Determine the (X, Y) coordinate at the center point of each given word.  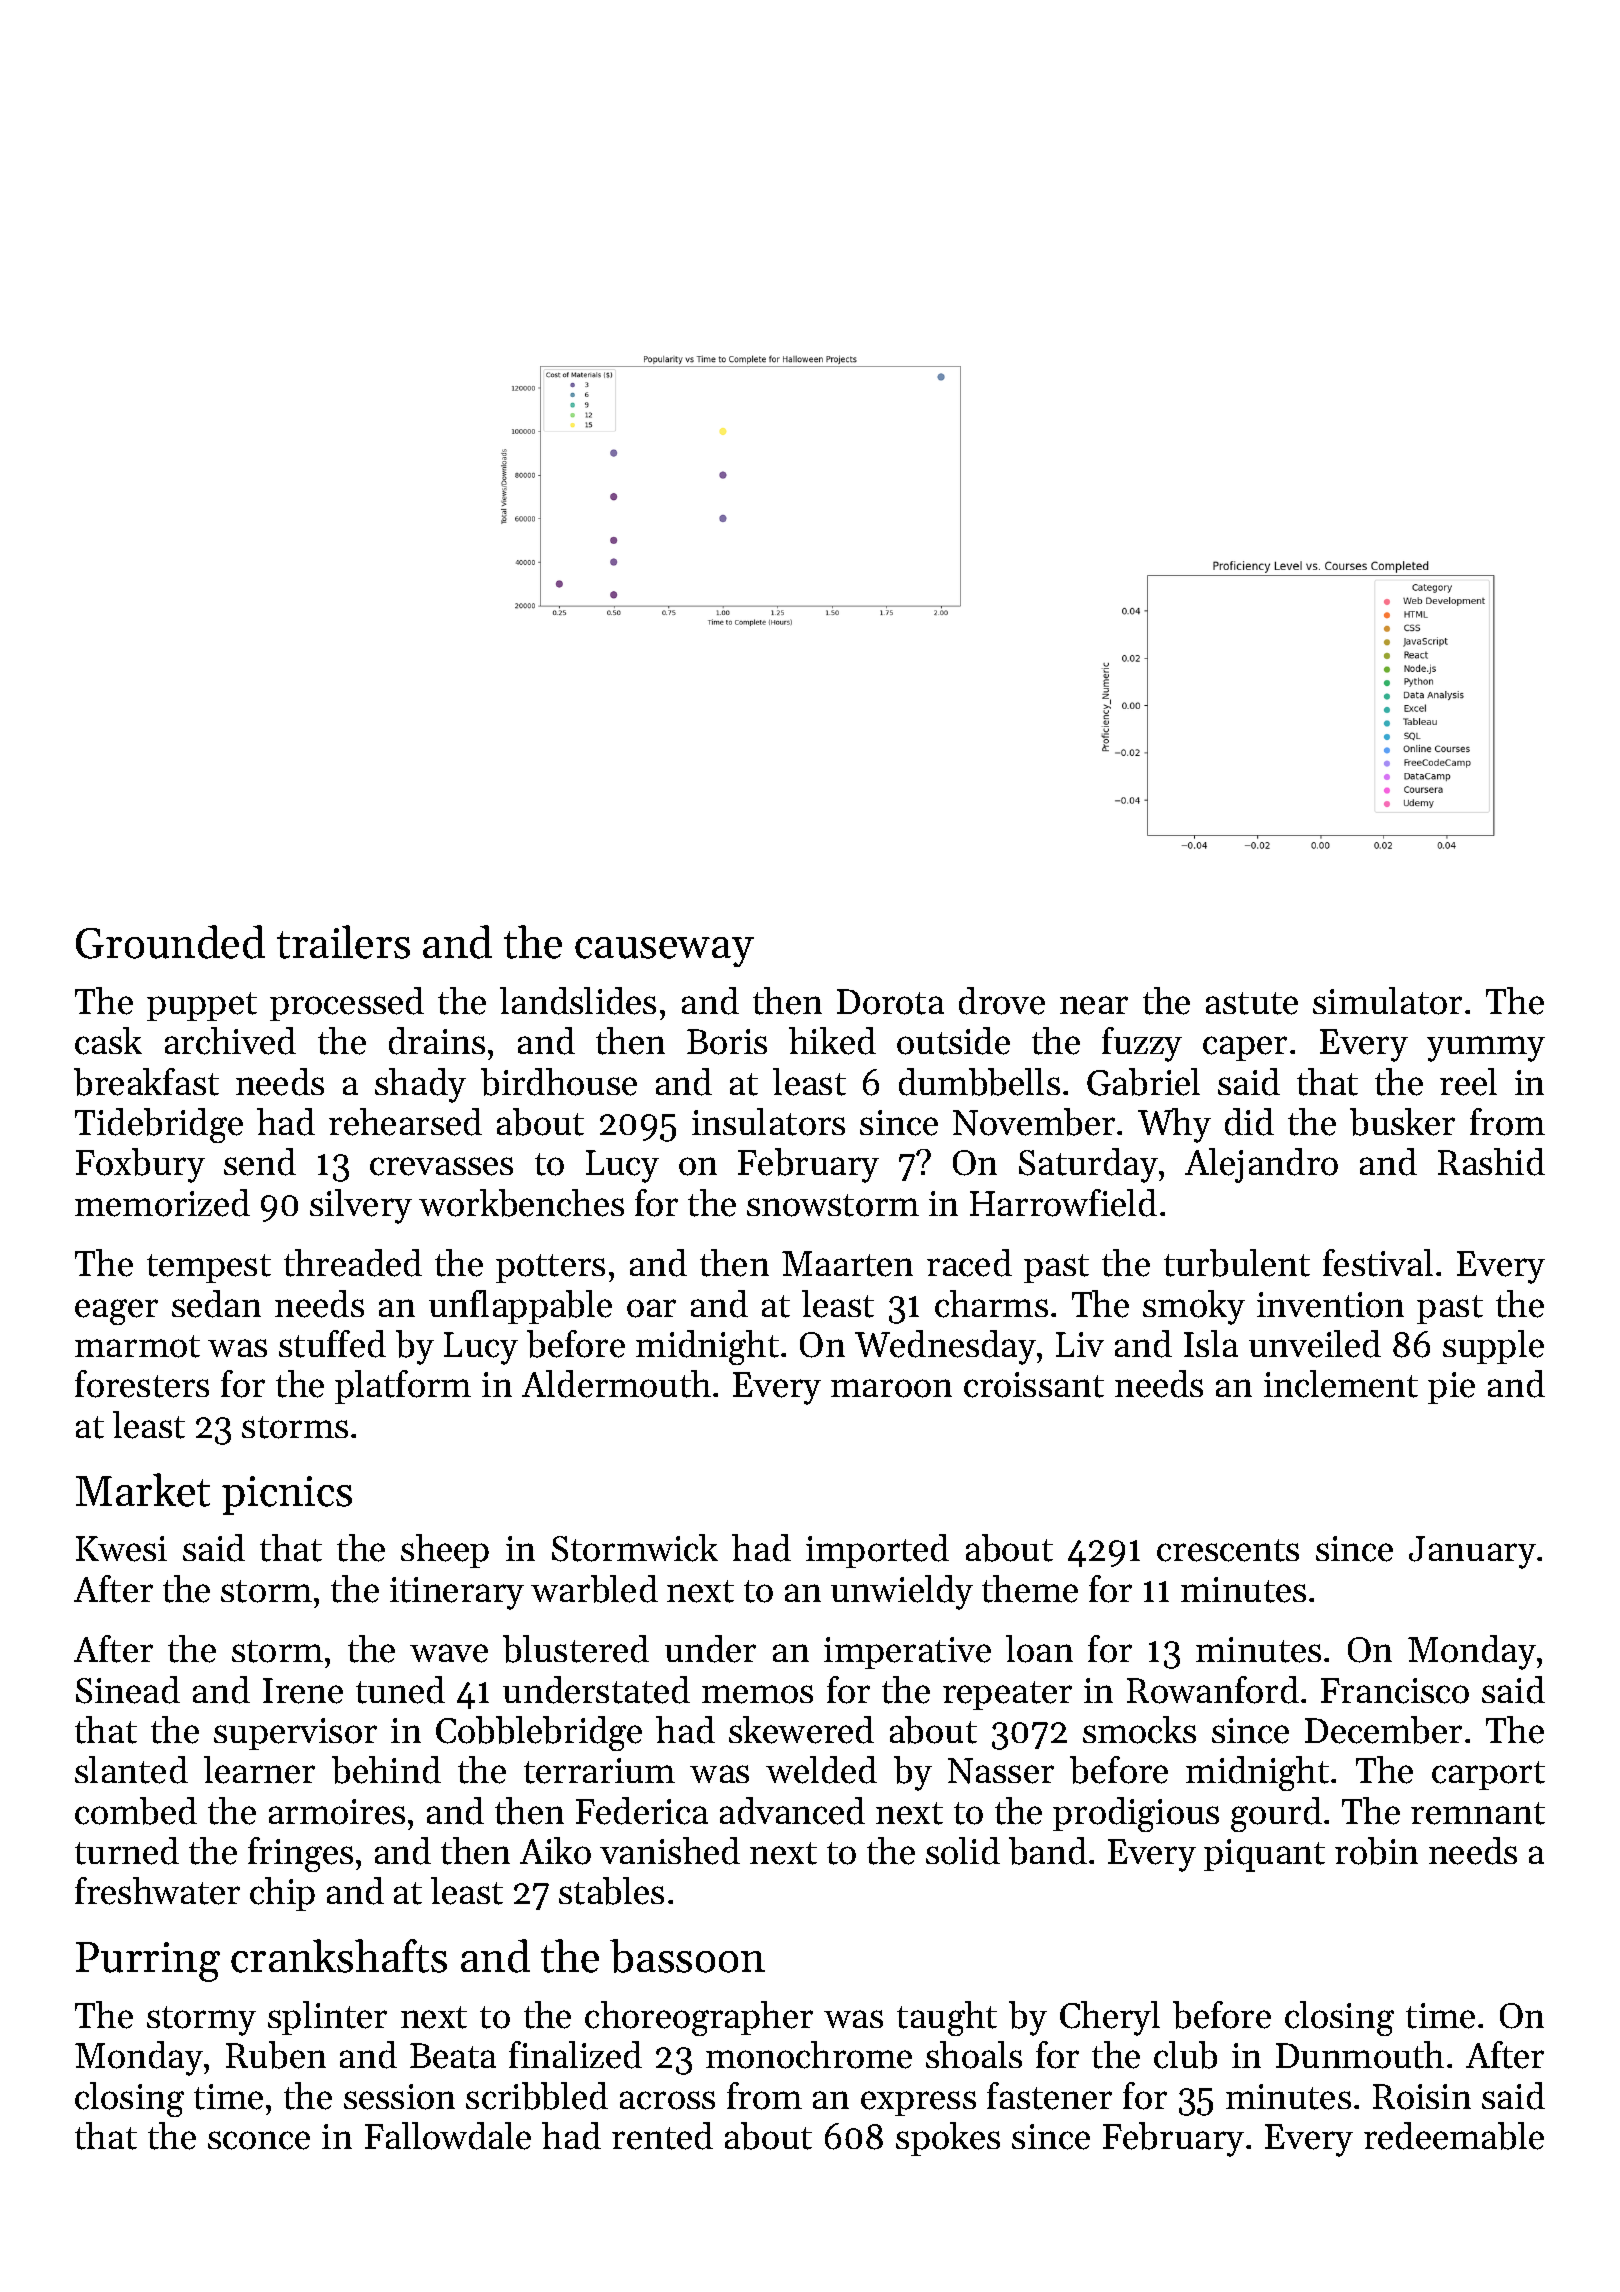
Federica (642, 1811)
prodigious (1136, 1814)
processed (347, 1004)
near (1094, 1005)
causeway (664, 952)
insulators (768, 1122)
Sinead (128, 1690)
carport (1488, 1775)
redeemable (1454, 2136)
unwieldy (902, 1592)
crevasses (441, 1166)
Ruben (276, 2055)
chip (282, 1894)
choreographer (699, 2018)
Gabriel (1143, 1082)
